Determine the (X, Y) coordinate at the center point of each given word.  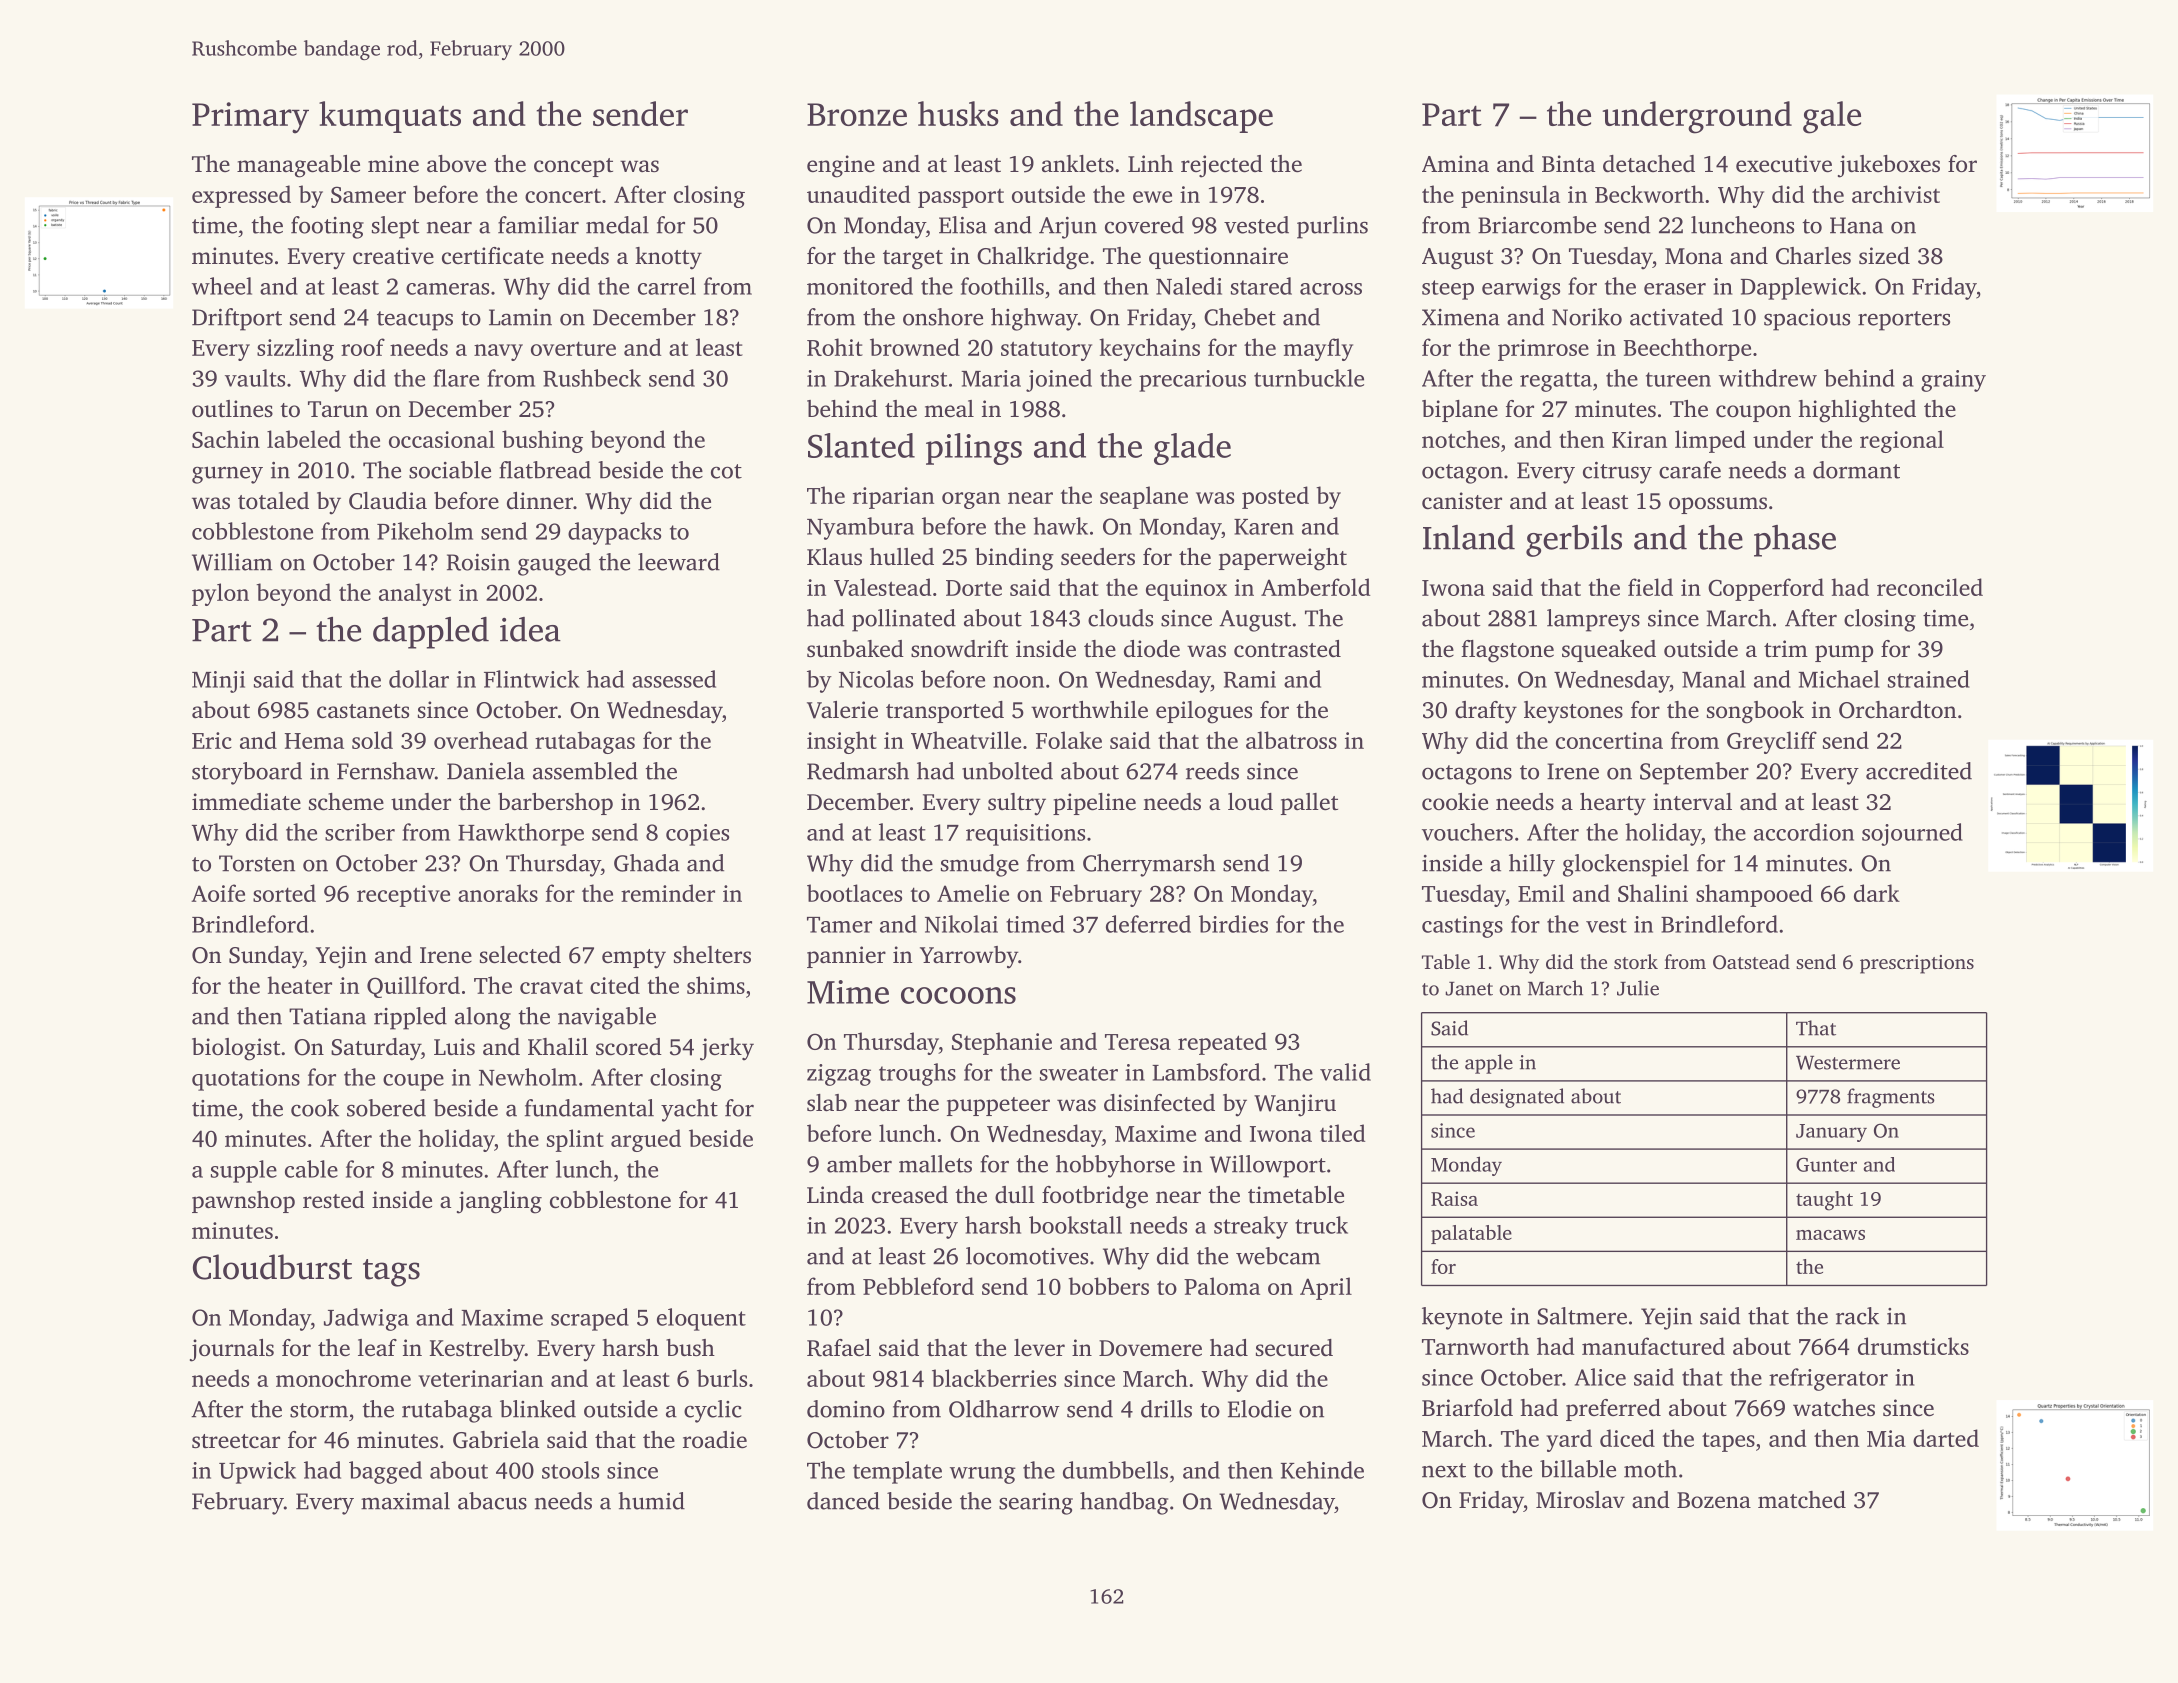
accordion (1804, 832)
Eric (212, 740)
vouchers (1467, 832)
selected (520, 955)
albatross (1291, 740)
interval (1692, 802)
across (1331, 289)
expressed (241, 196)
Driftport (237, 319)
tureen (1678, 379)
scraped (590, 1319)
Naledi (1189, 286)
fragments (1891, 1098)
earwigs (1521, 289)
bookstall (1075, 1225)
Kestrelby (477, 1350)
